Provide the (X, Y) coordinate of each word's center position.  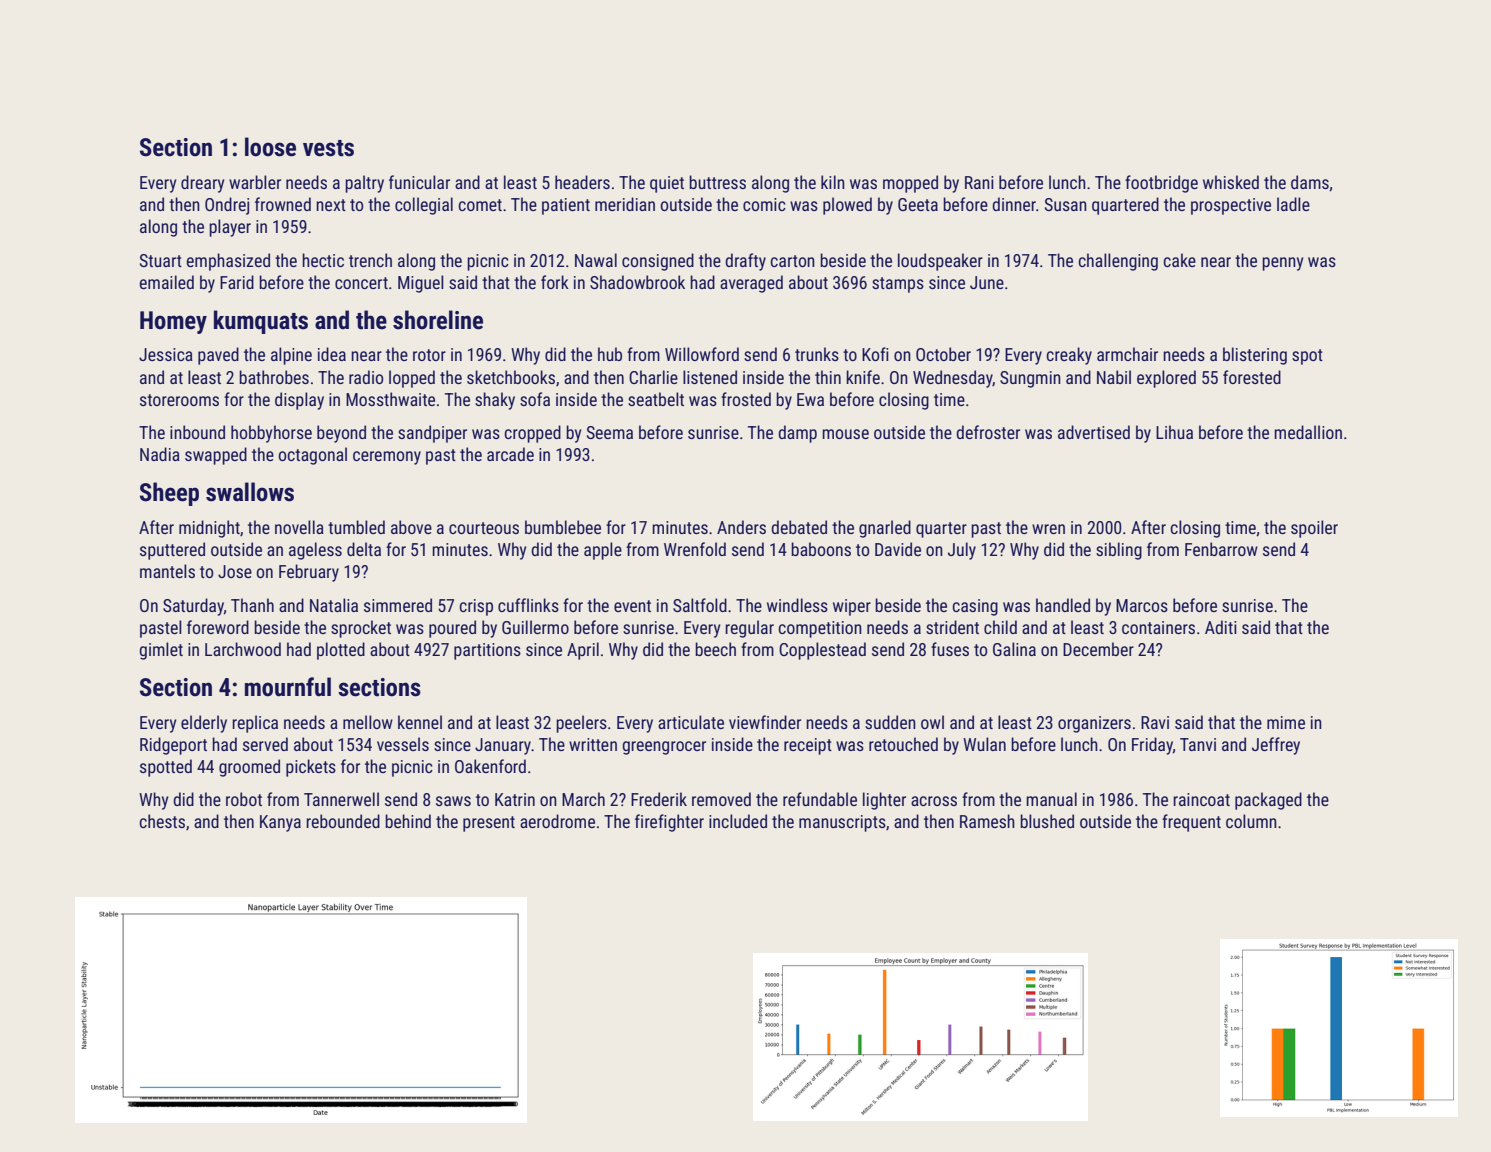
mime (1286, 722)
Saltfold (700, 605)
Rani (979, 182)
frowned (283, 204)
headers (582, 182)
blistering (1255, 356)
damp (797, 434)
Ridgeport (173, 746)
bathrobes (274, 377)
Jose (235, 571)
